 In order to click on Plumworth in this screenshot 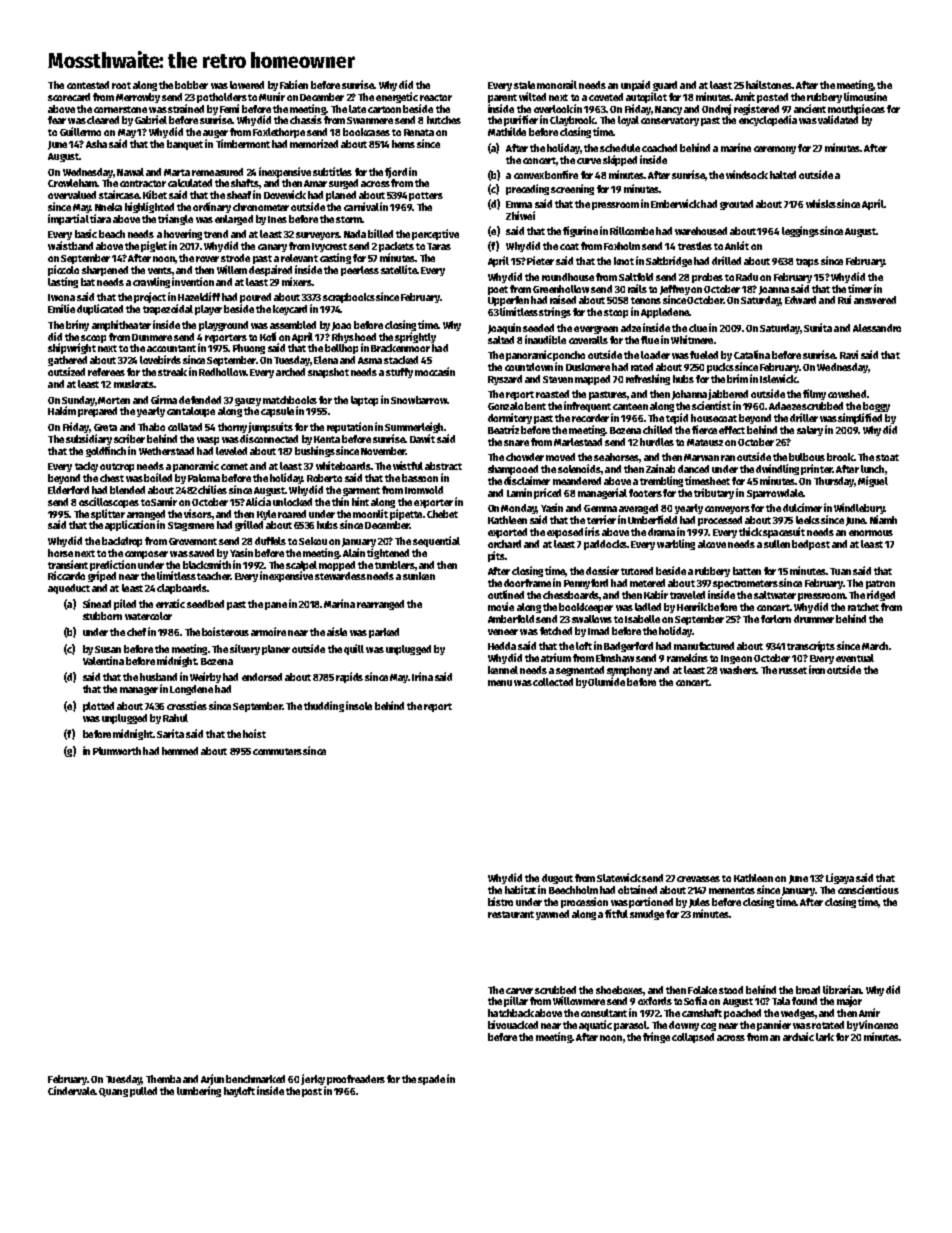, I will do `click(117, 751)`.
